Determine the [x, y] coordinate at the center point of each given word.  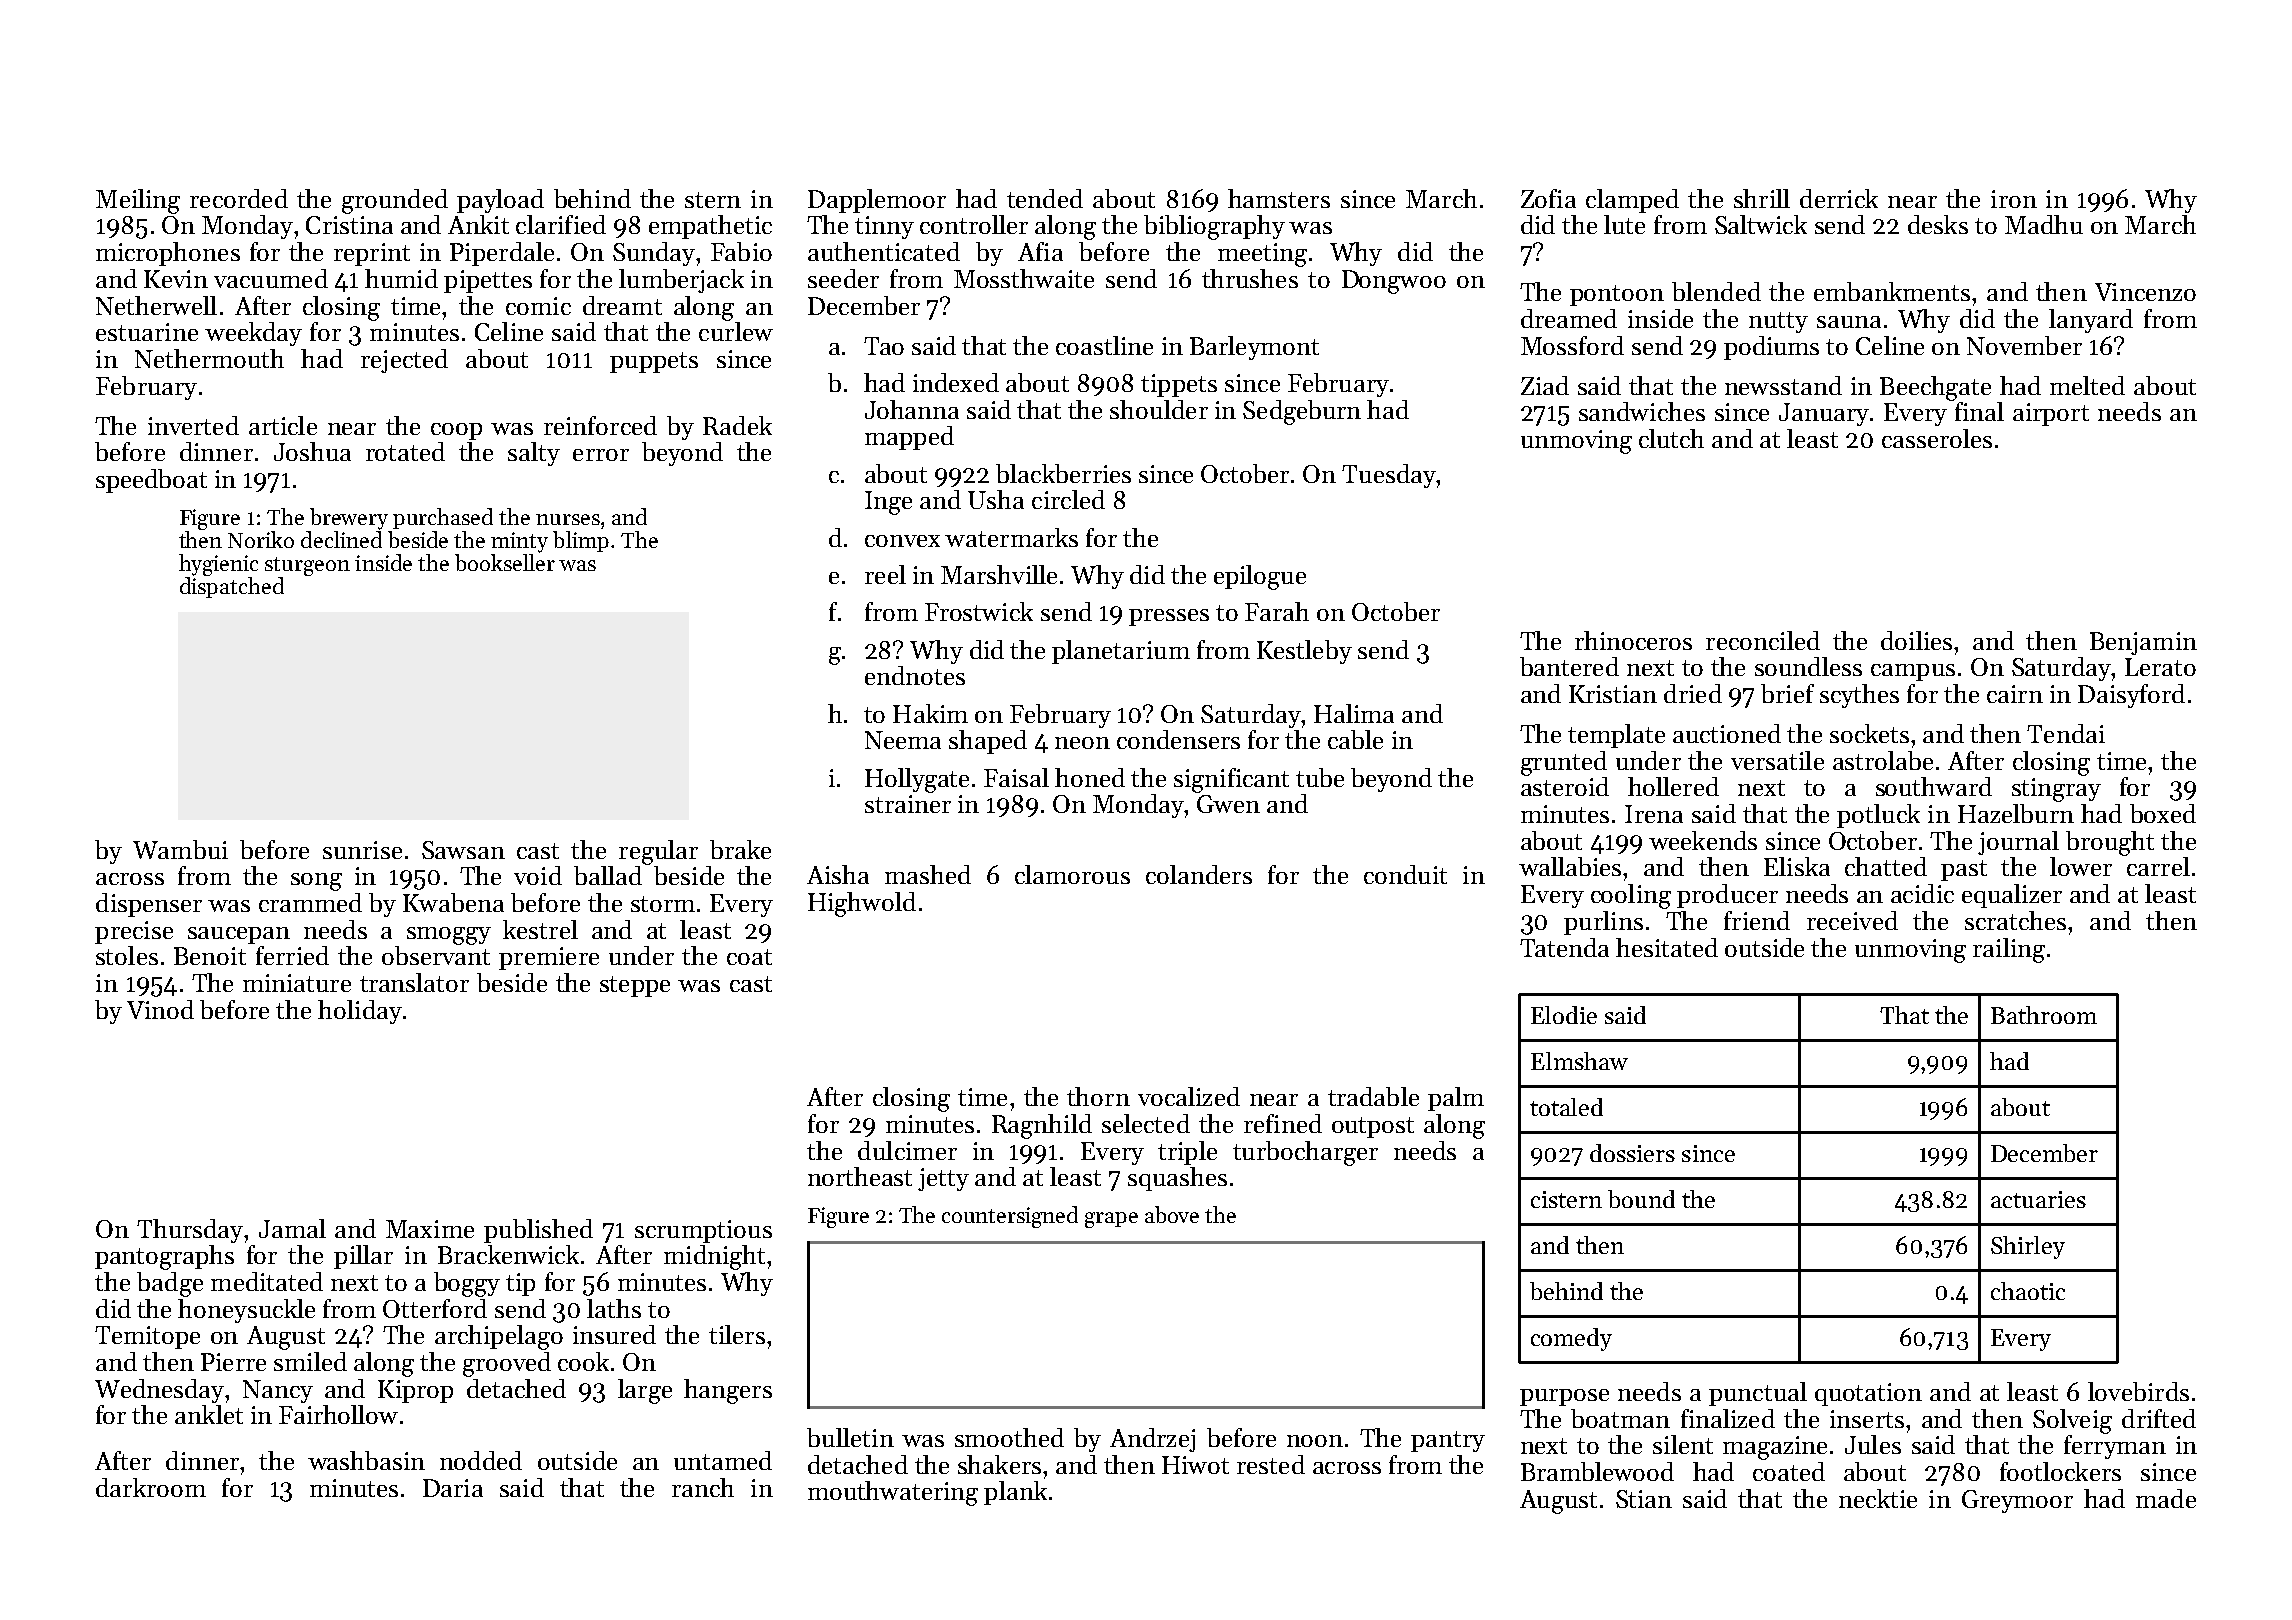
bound [1641, 1199]
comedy [1571, 1339]
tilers [737, 1334]
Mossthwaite [1024, 278]
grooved [507, 1364]
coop [456, 431]
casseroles [1937, 438]
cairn [2015, 694]
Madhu [2044, 224]
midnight [714, 1257]
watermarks [1011, 537]
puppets [654, 362]
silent [1683, 1444]
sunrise [362, 850]
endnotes [915, 675]
